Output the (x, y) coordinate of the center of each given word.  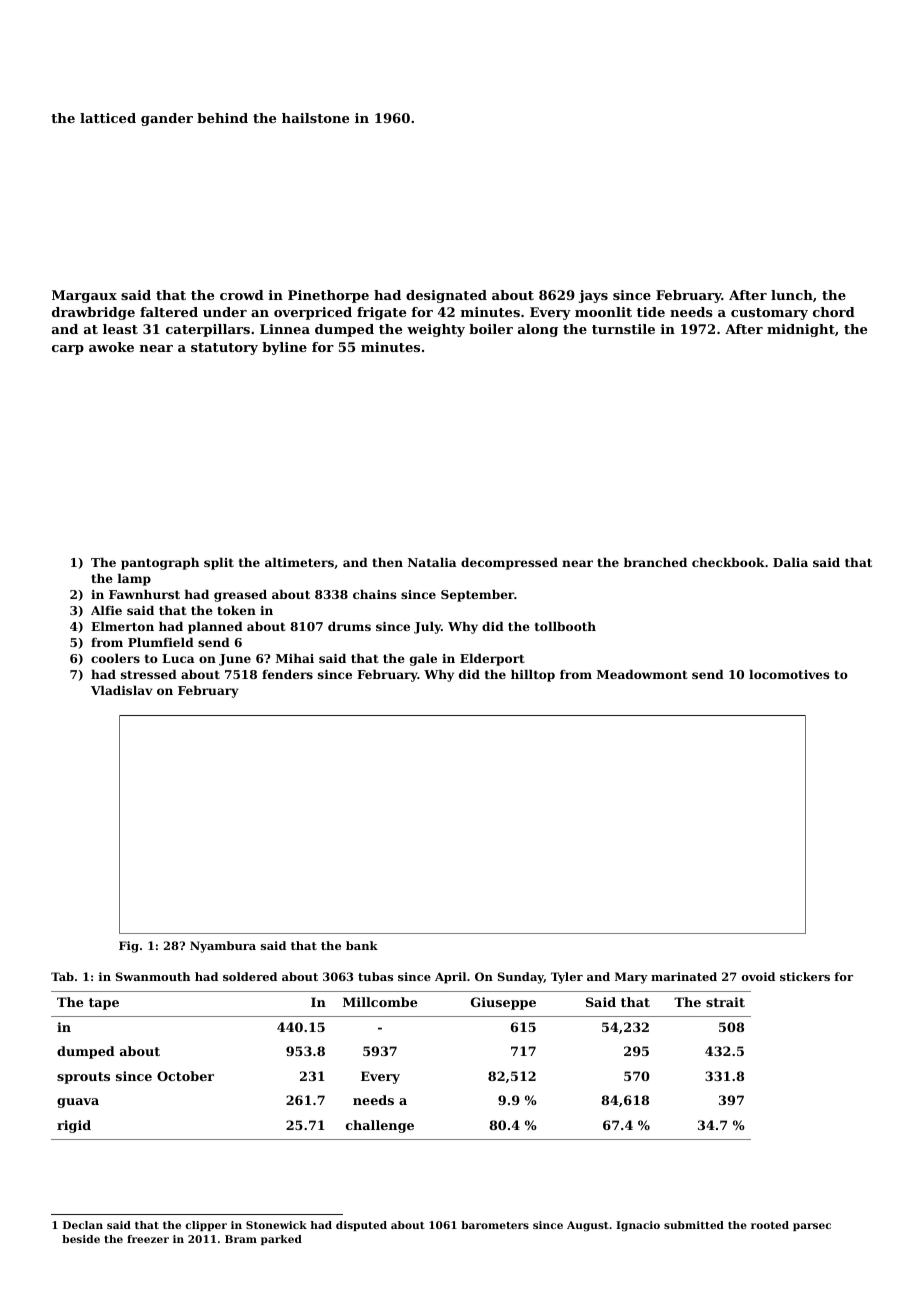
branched (655, 562)
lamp (134, 580)
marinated (684, 976)
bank (362, 945)
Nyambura (223, 947)
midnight (801, 330)
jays (593, 296)
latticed (108, 118)
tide (651, 312)
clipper (206, 1226)
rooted (770, 1225)
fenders (287, 674)
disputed (361, 1226)
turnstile (623, 329)
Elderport (492, 660)
